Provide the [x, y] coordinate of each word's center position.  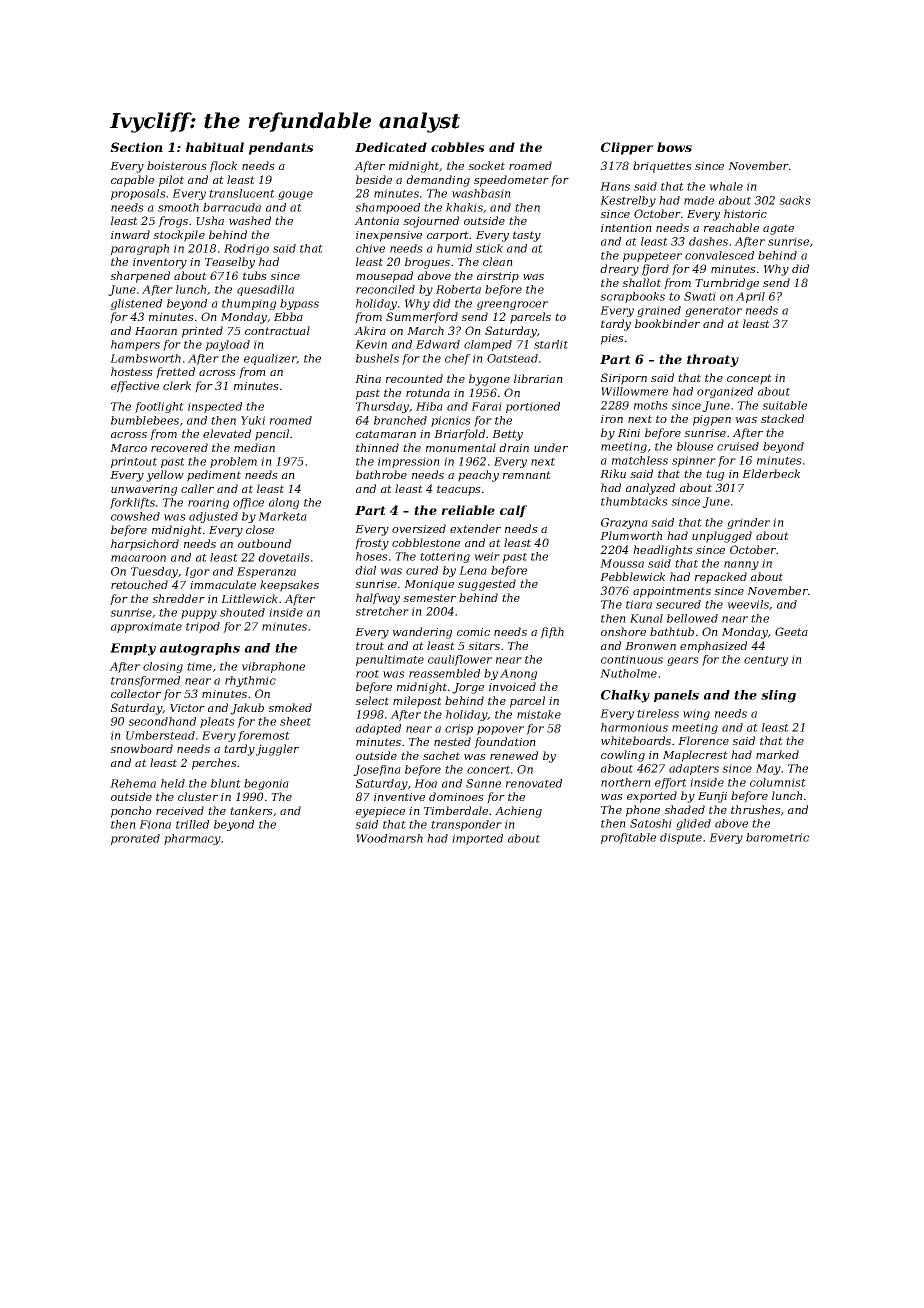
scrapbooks [632, 297]
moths [651, 405]
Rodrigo [246, 249]
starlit [551, 344]
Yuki [253, 420]
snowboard [141, 748]
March [425, 330]
